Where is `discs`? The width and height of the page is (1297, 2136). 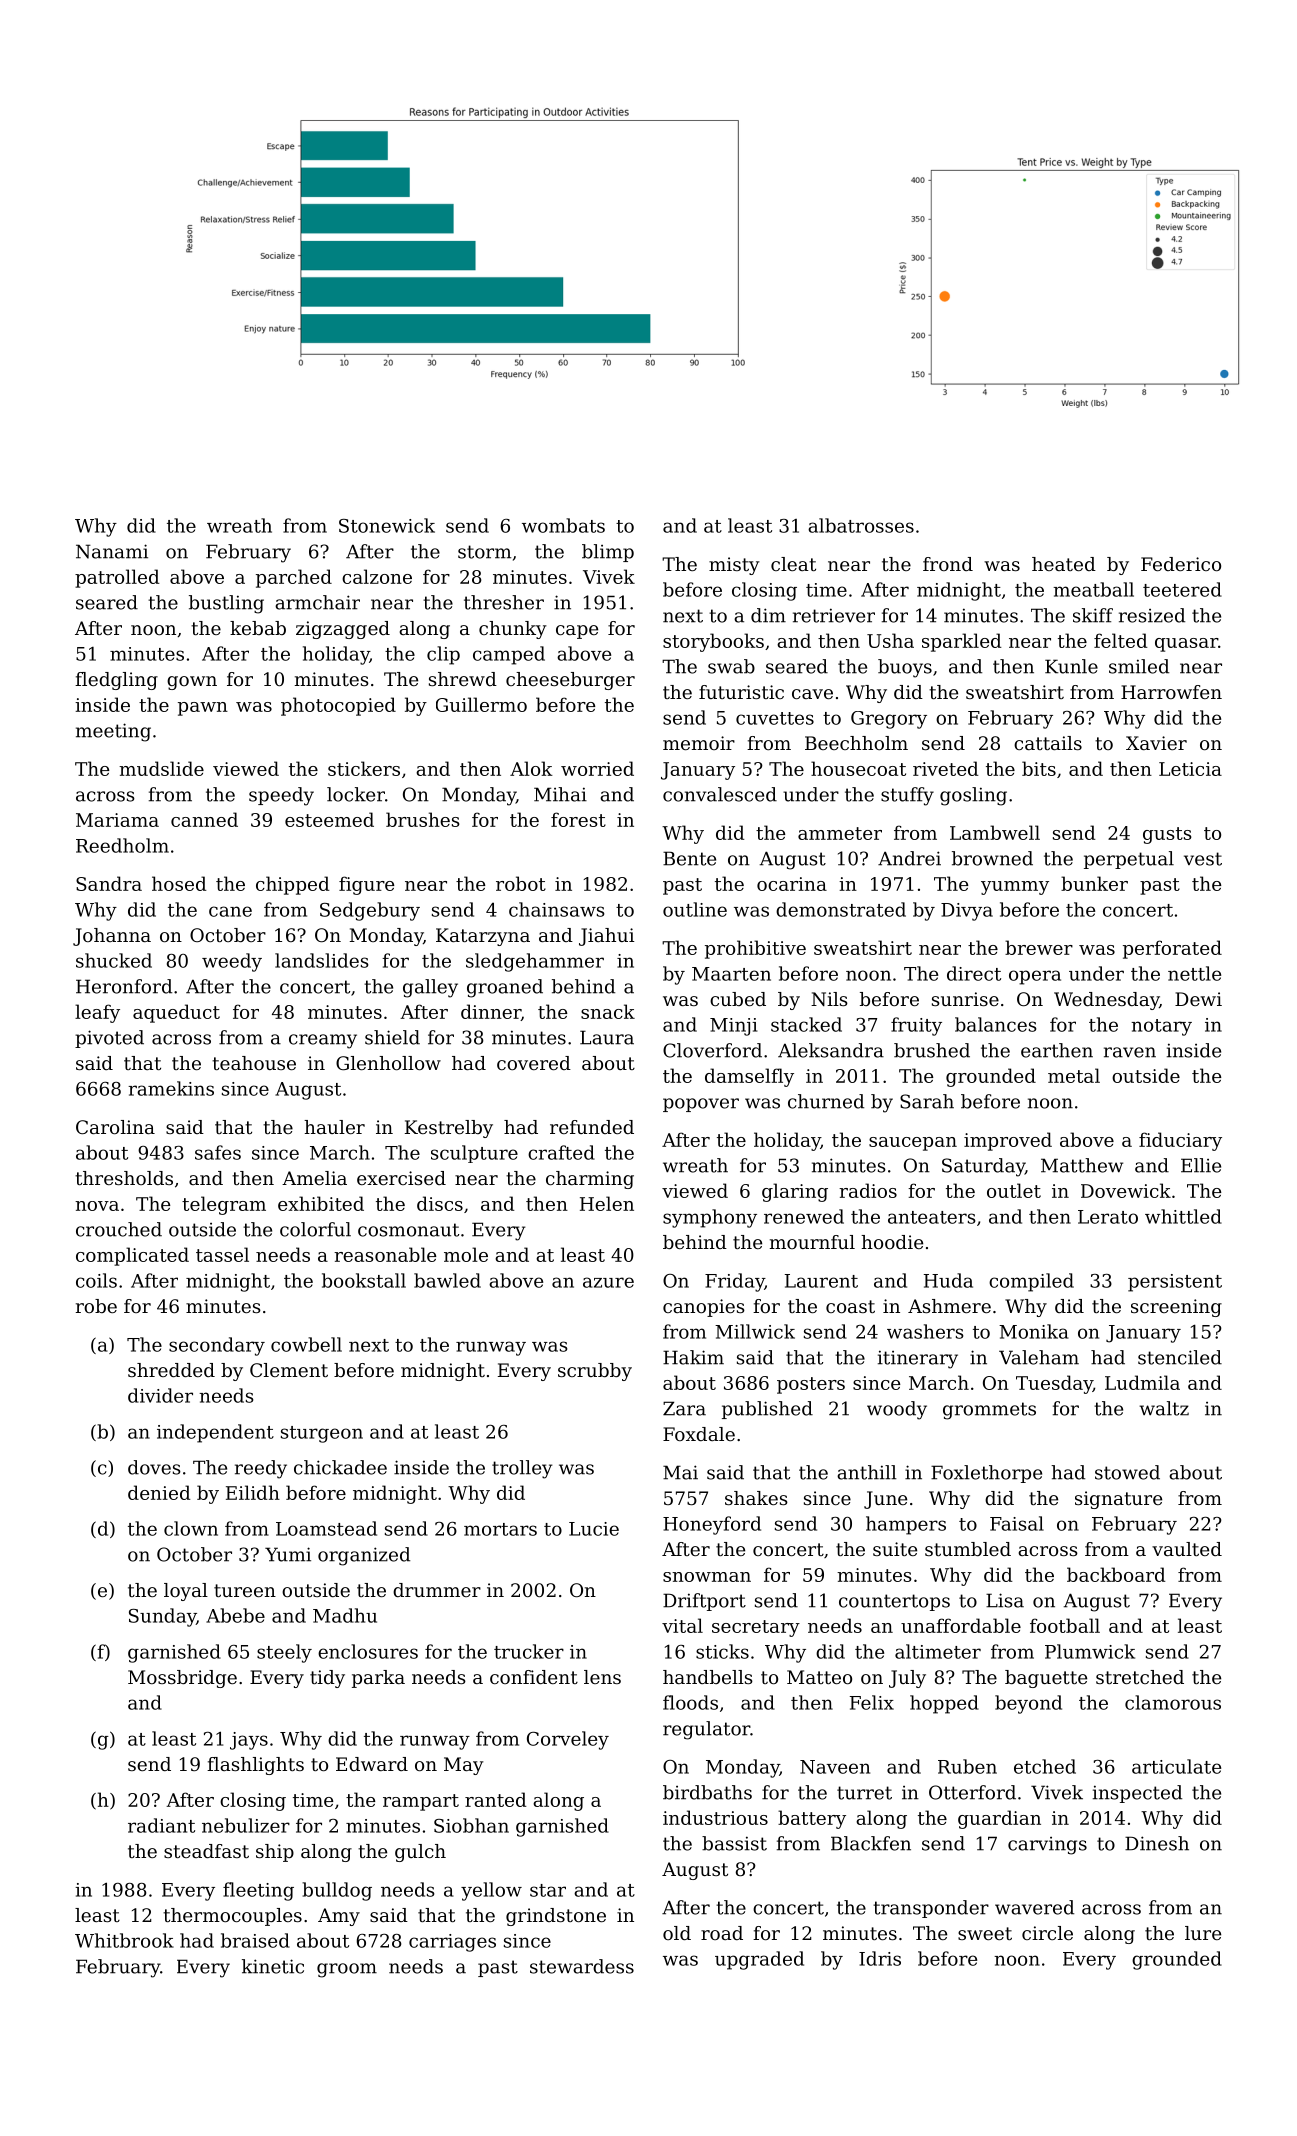 discs is located at coordinates (440, 1203).
